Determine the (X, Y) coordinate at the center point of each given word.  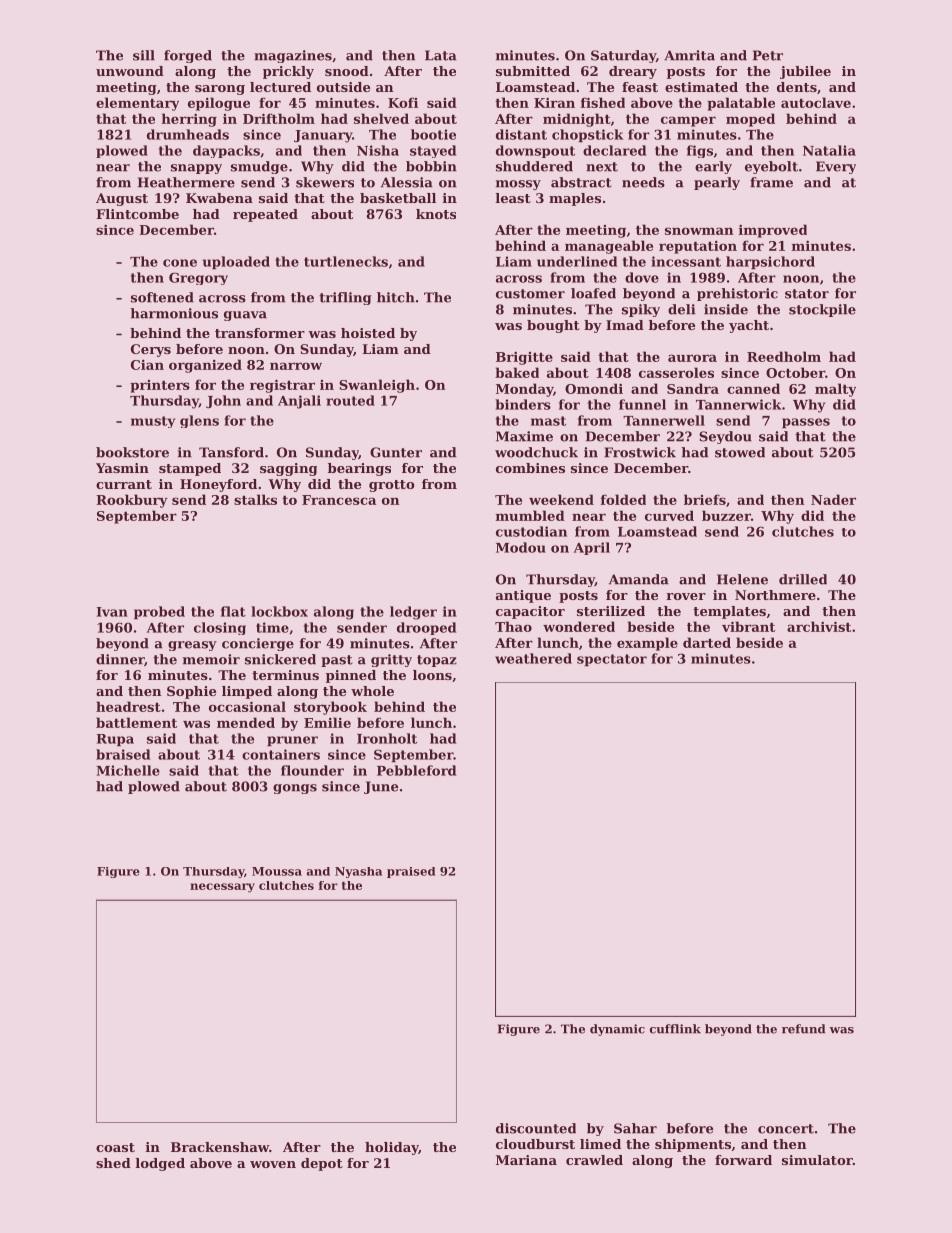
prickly (288, 72)
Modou (521, 547)
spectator (612, 660)
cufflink (675, 1029)
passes (806, 423)
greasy (192, 646)
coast (115, 1147)
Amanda (639, 579)
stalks (255, 499)
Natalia (829, 150)
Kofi (403, 102)
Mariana (526, 1160)
